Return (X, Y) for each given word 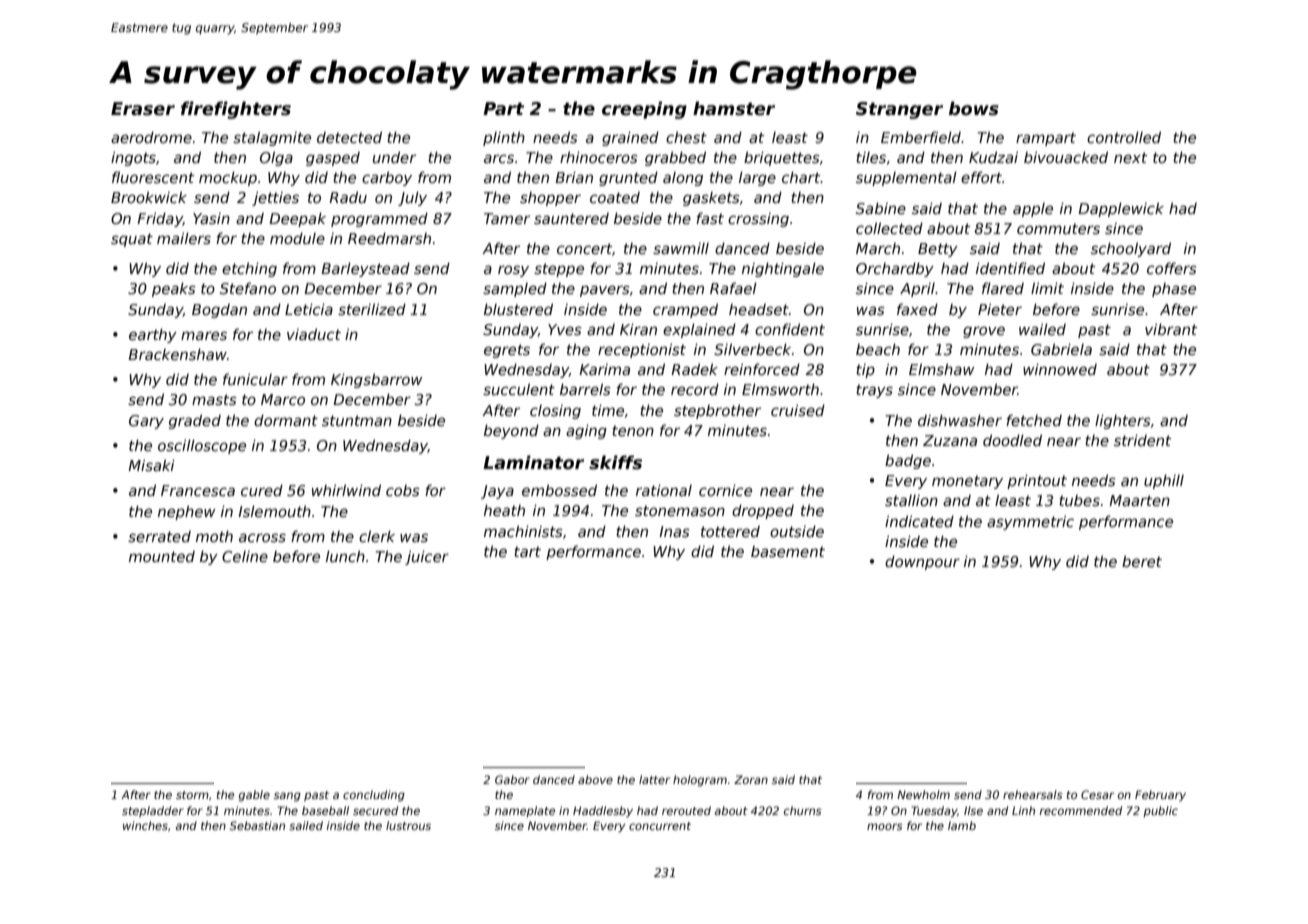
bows (974, 108)
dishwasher (960, 420)
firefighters (236, 110)
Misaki (151, 465)
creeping (644, 110)
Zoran (751, 779)
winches (145, 825)
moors (885, 826)
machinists (523, 531)
